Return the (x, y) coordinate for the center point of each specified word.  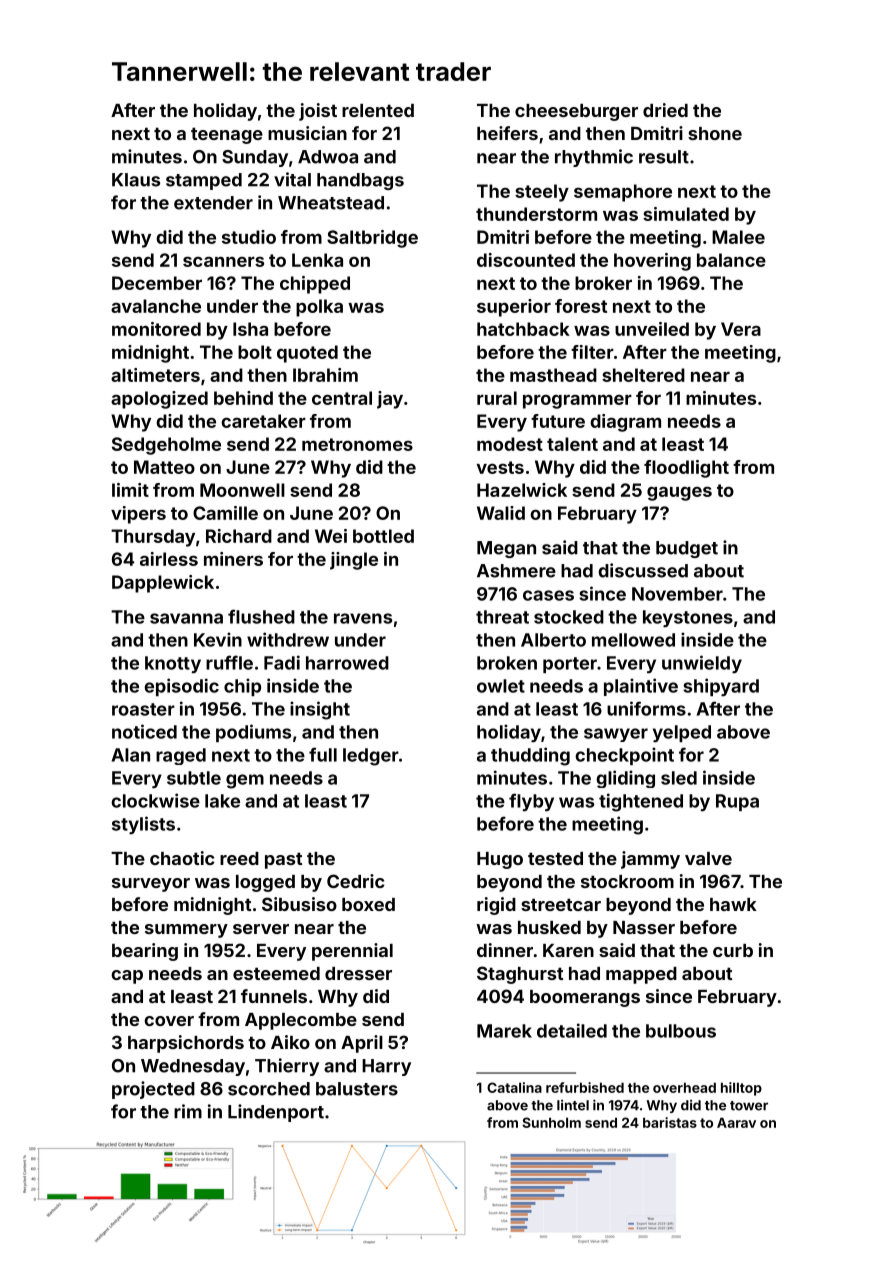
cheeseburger (576, 112)
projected (153, 1090)
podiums (253, 733)
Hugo (500, 860)
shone (715, 133)
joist (318, 112)
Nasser (644, 927)
